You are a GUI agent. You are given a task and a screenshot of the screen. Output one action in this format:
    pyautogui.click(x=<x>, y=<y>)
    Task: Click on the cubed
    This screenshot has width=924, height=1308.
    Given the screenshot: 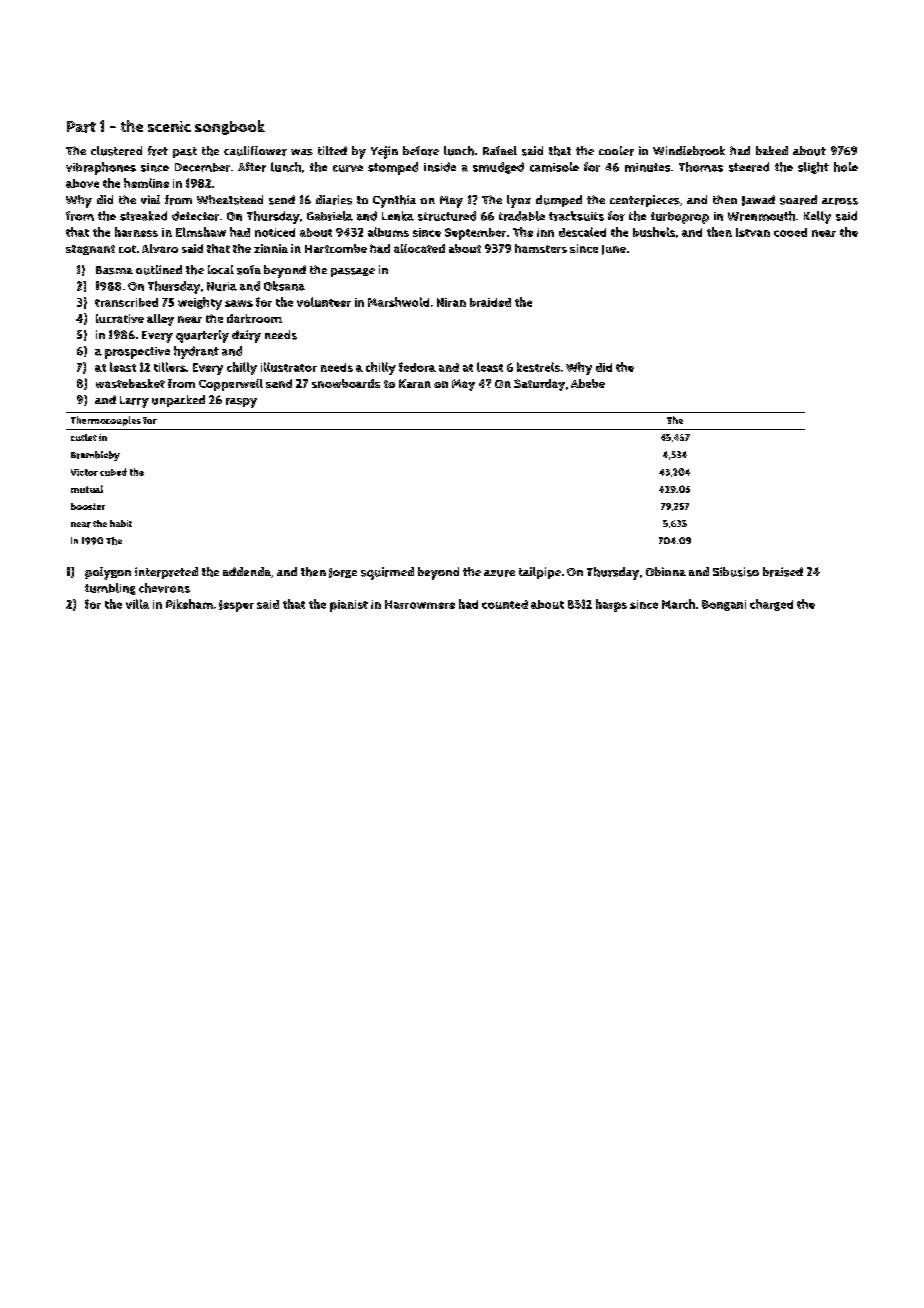 What is the action you would take?
    pyautogui.click(x=113, y=472)
